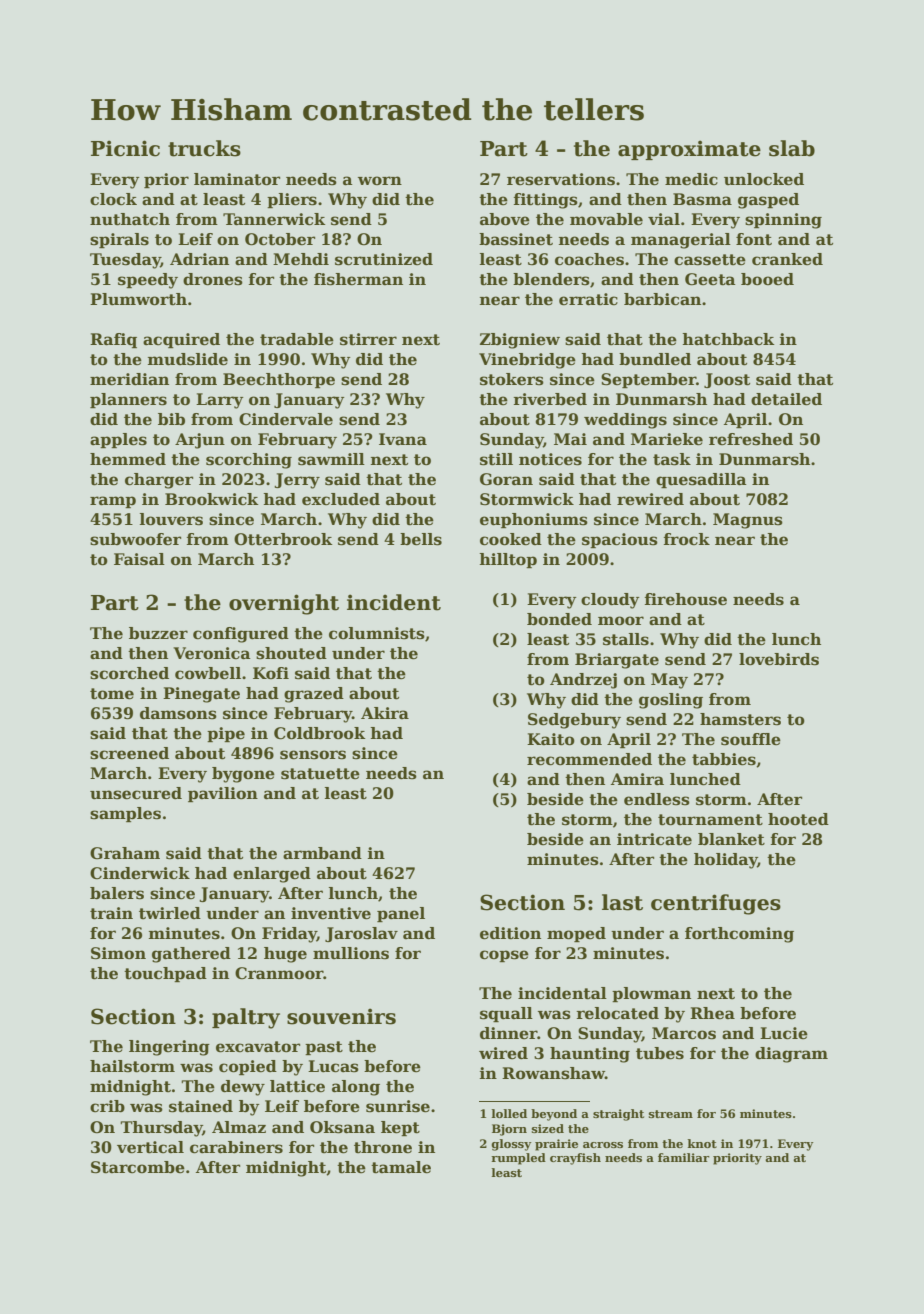  Describe the element at coordinates (113, 199) in the image. I see `clock` at that location.
